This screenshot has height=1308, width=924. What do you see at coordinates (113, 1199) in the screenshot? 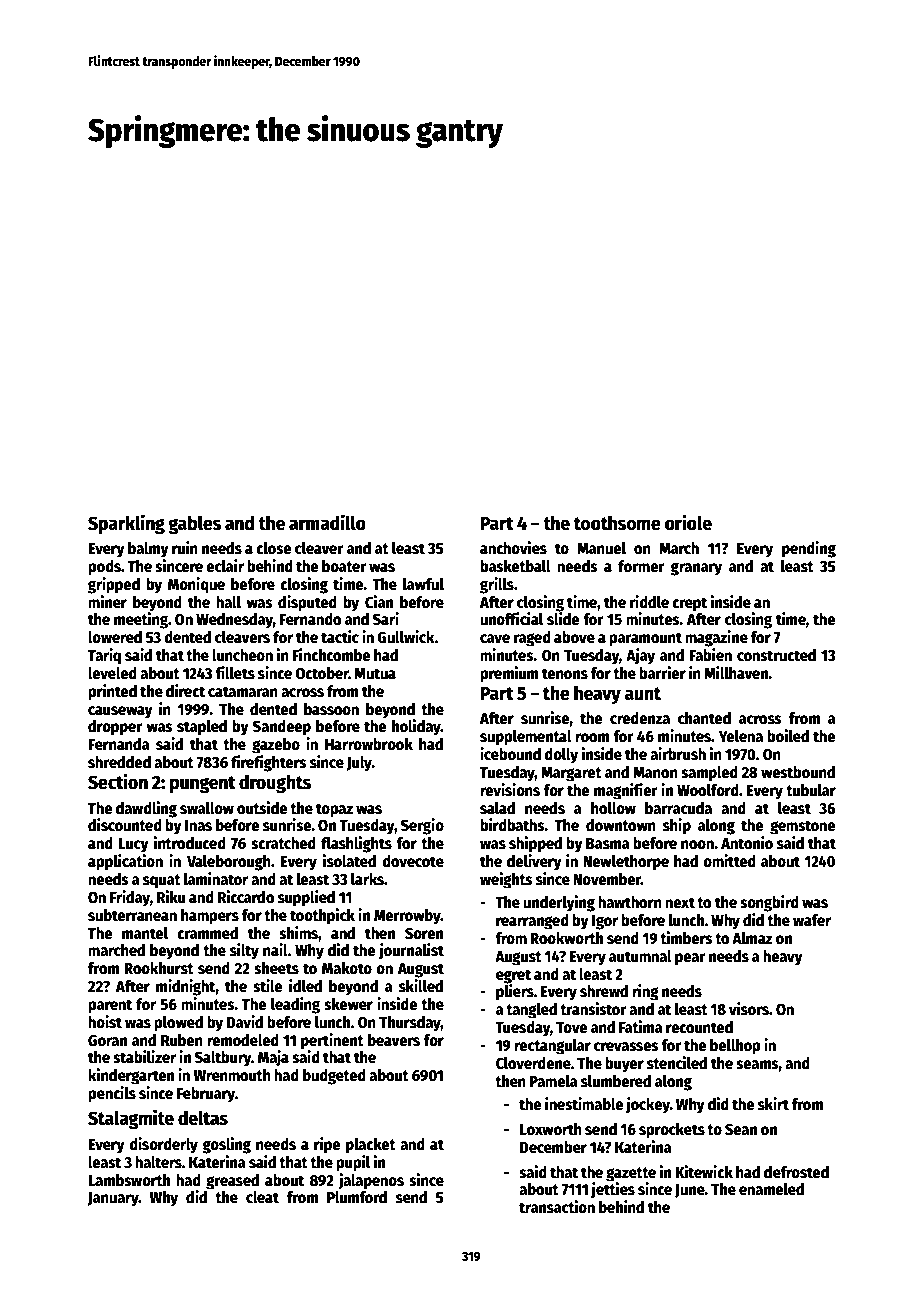
I see `January` at bounding box center [113, 1199].
